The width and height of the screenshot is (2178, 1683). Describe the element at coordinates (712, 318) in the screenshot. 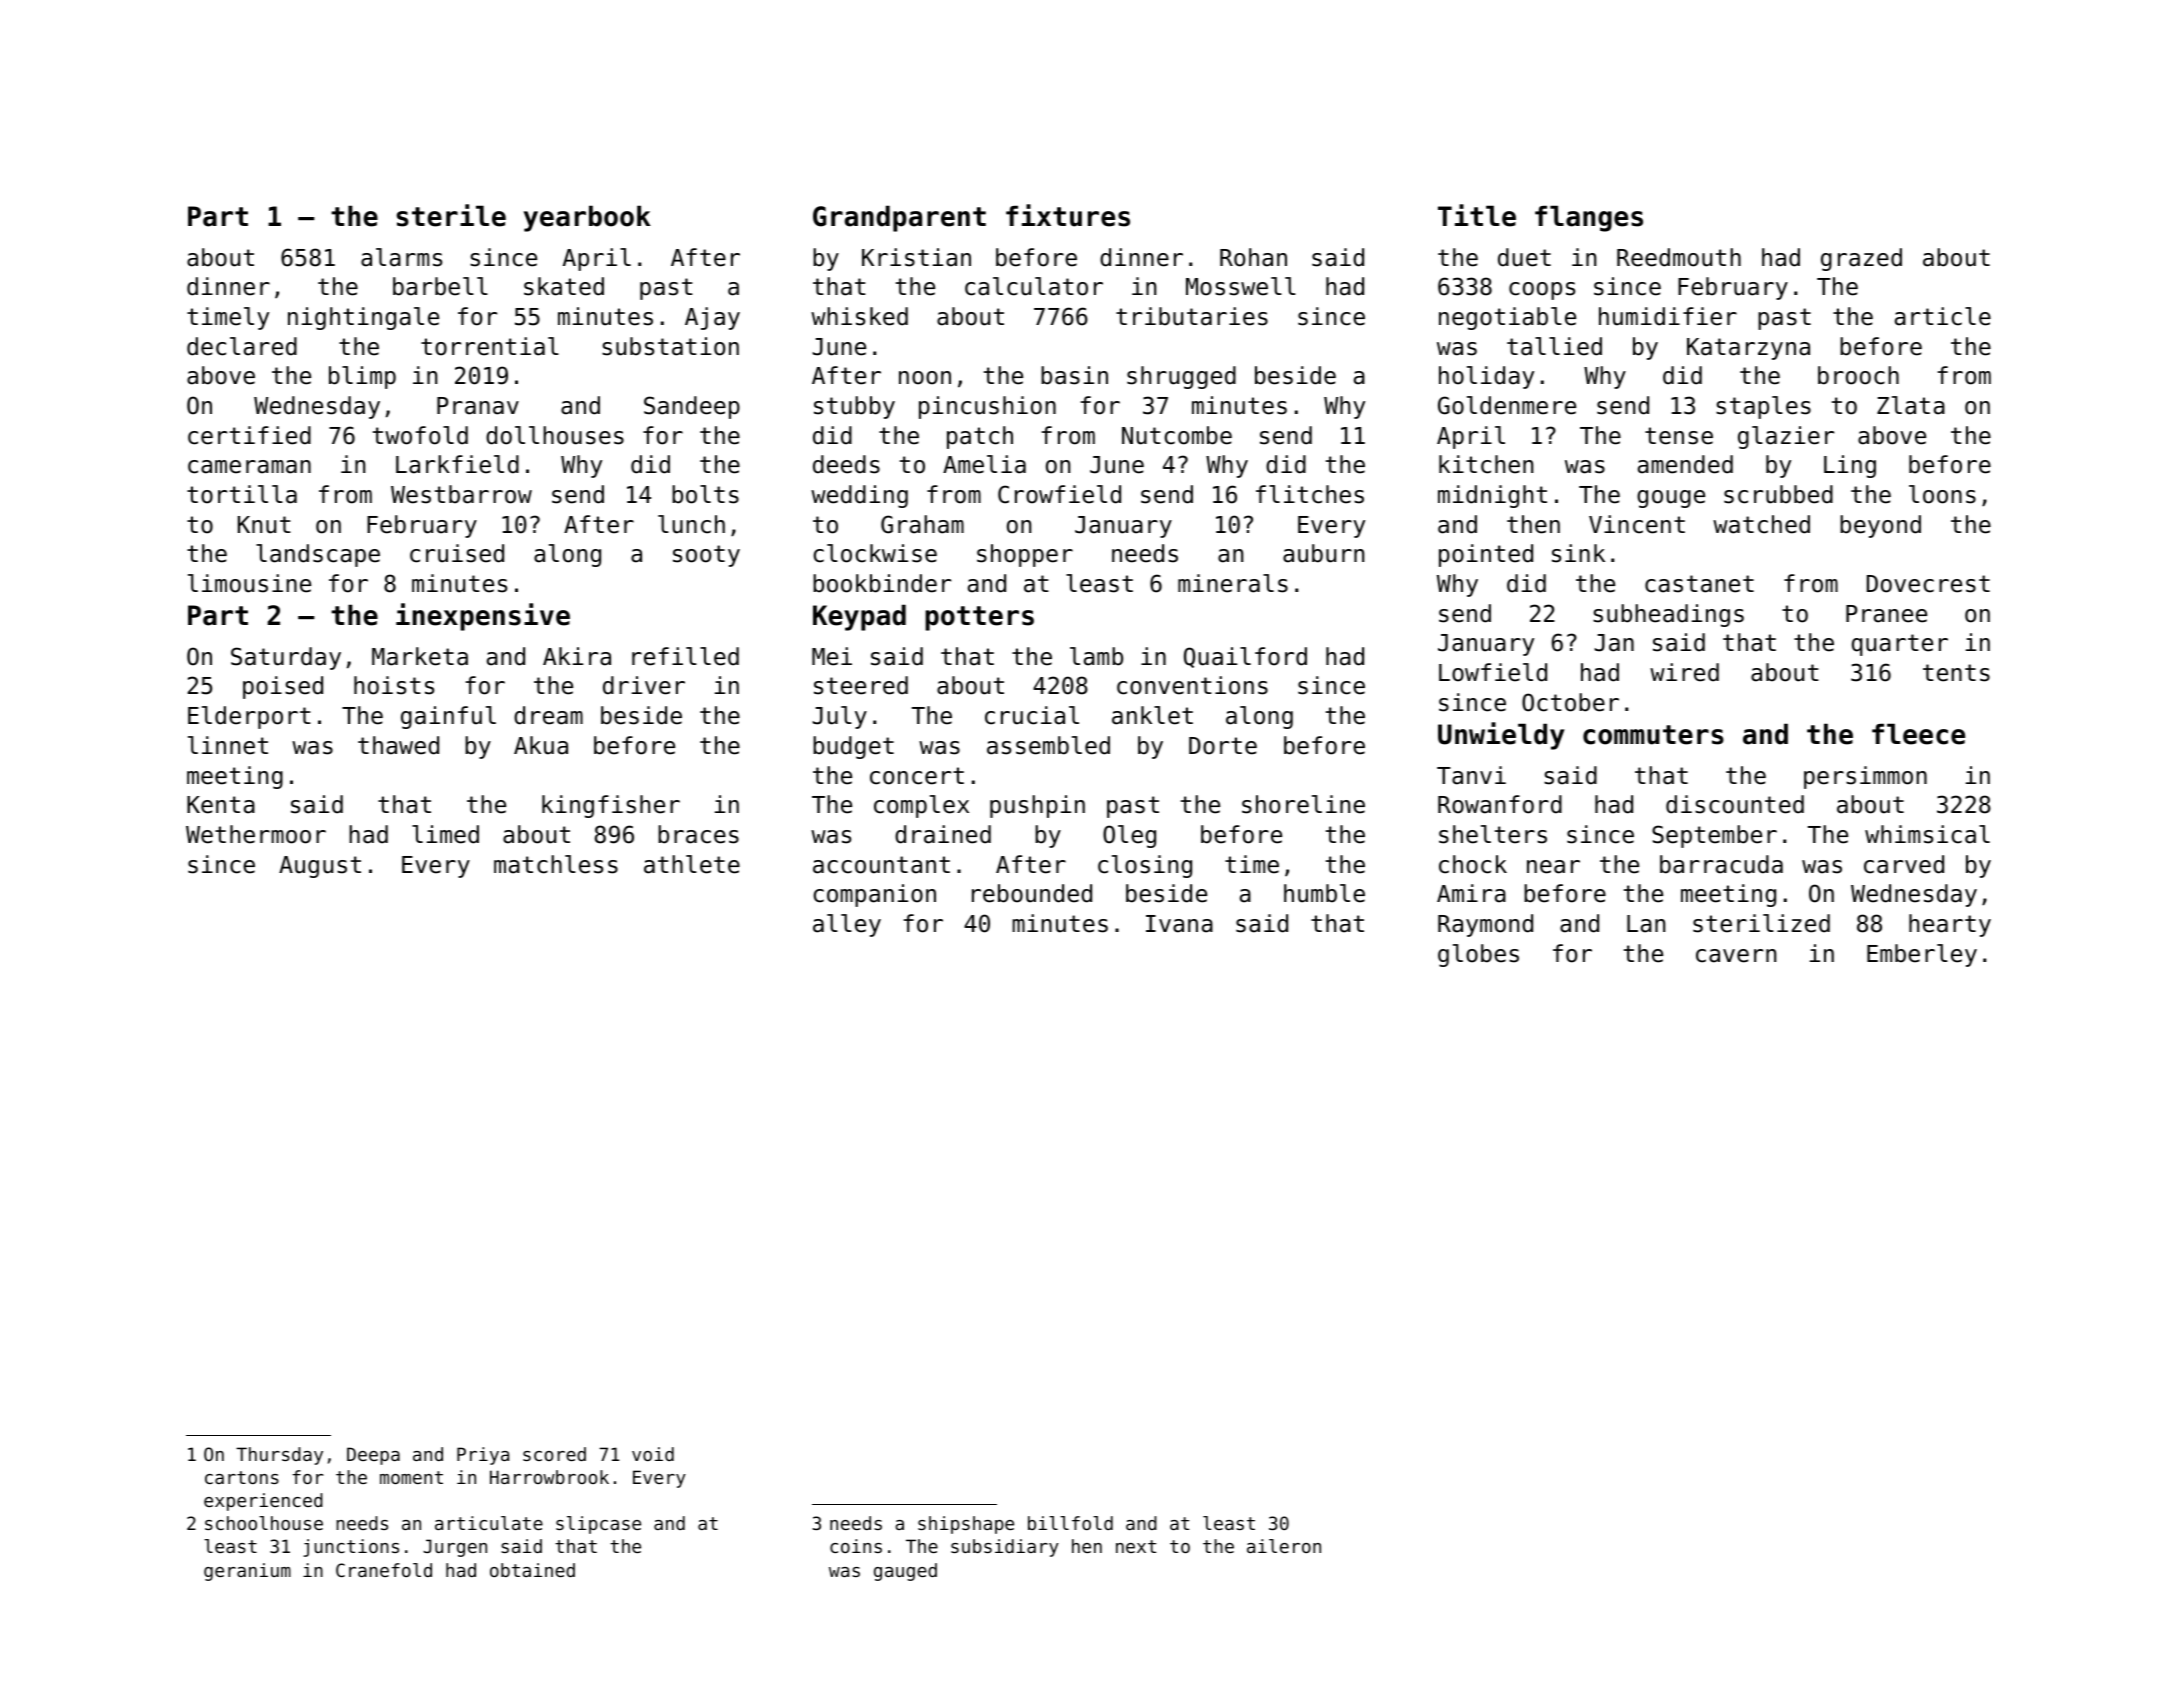

I see `Ajay` at that location.
